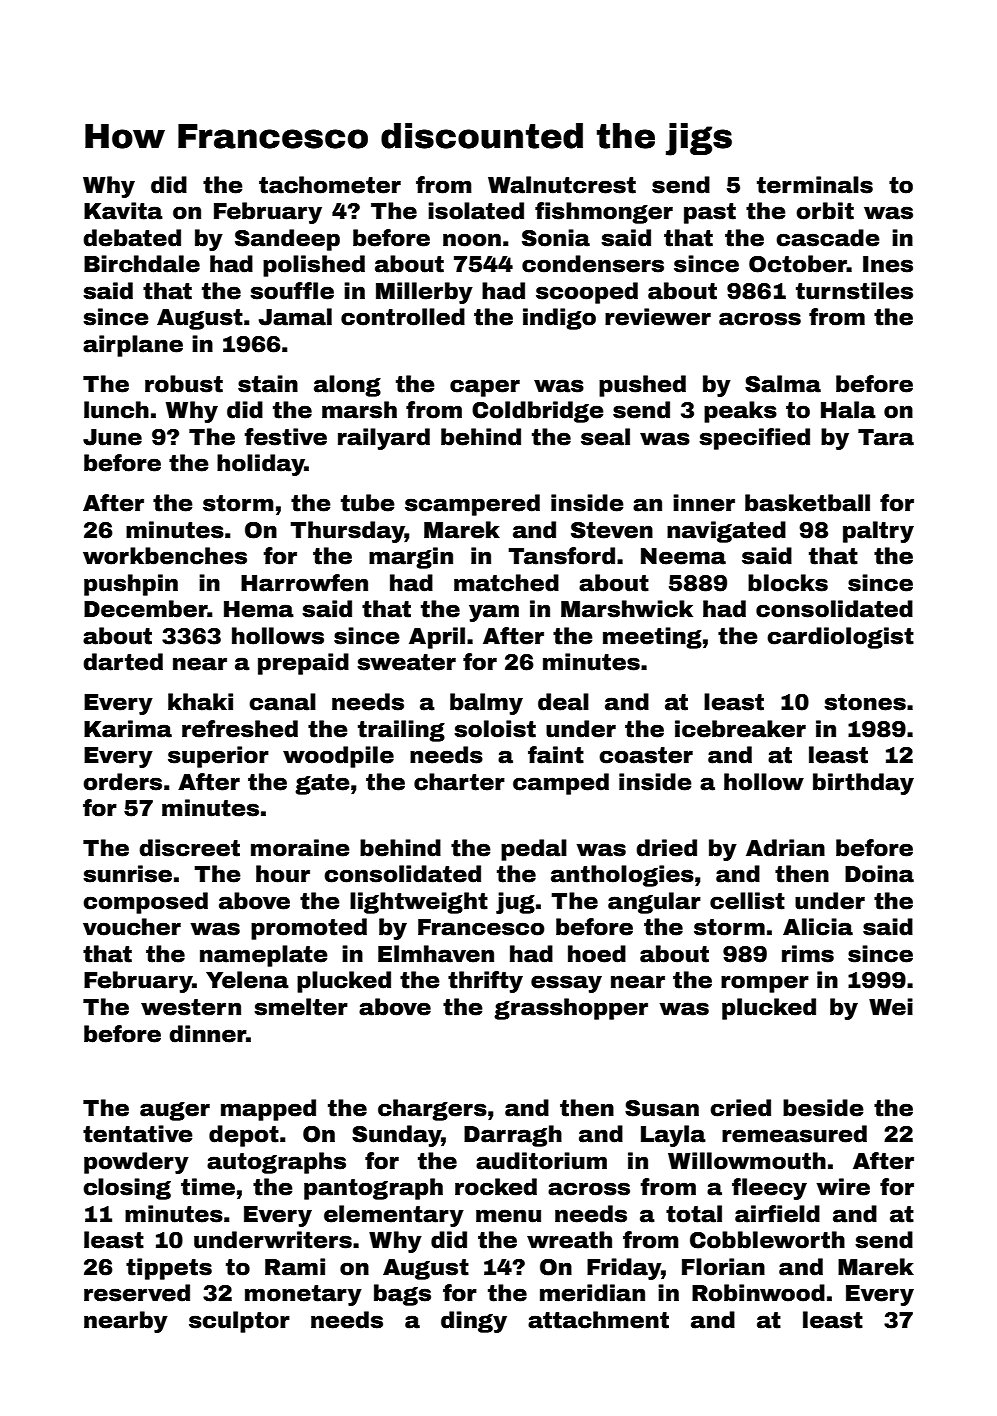  I want to click on sculptor, so click(239, 1322).
